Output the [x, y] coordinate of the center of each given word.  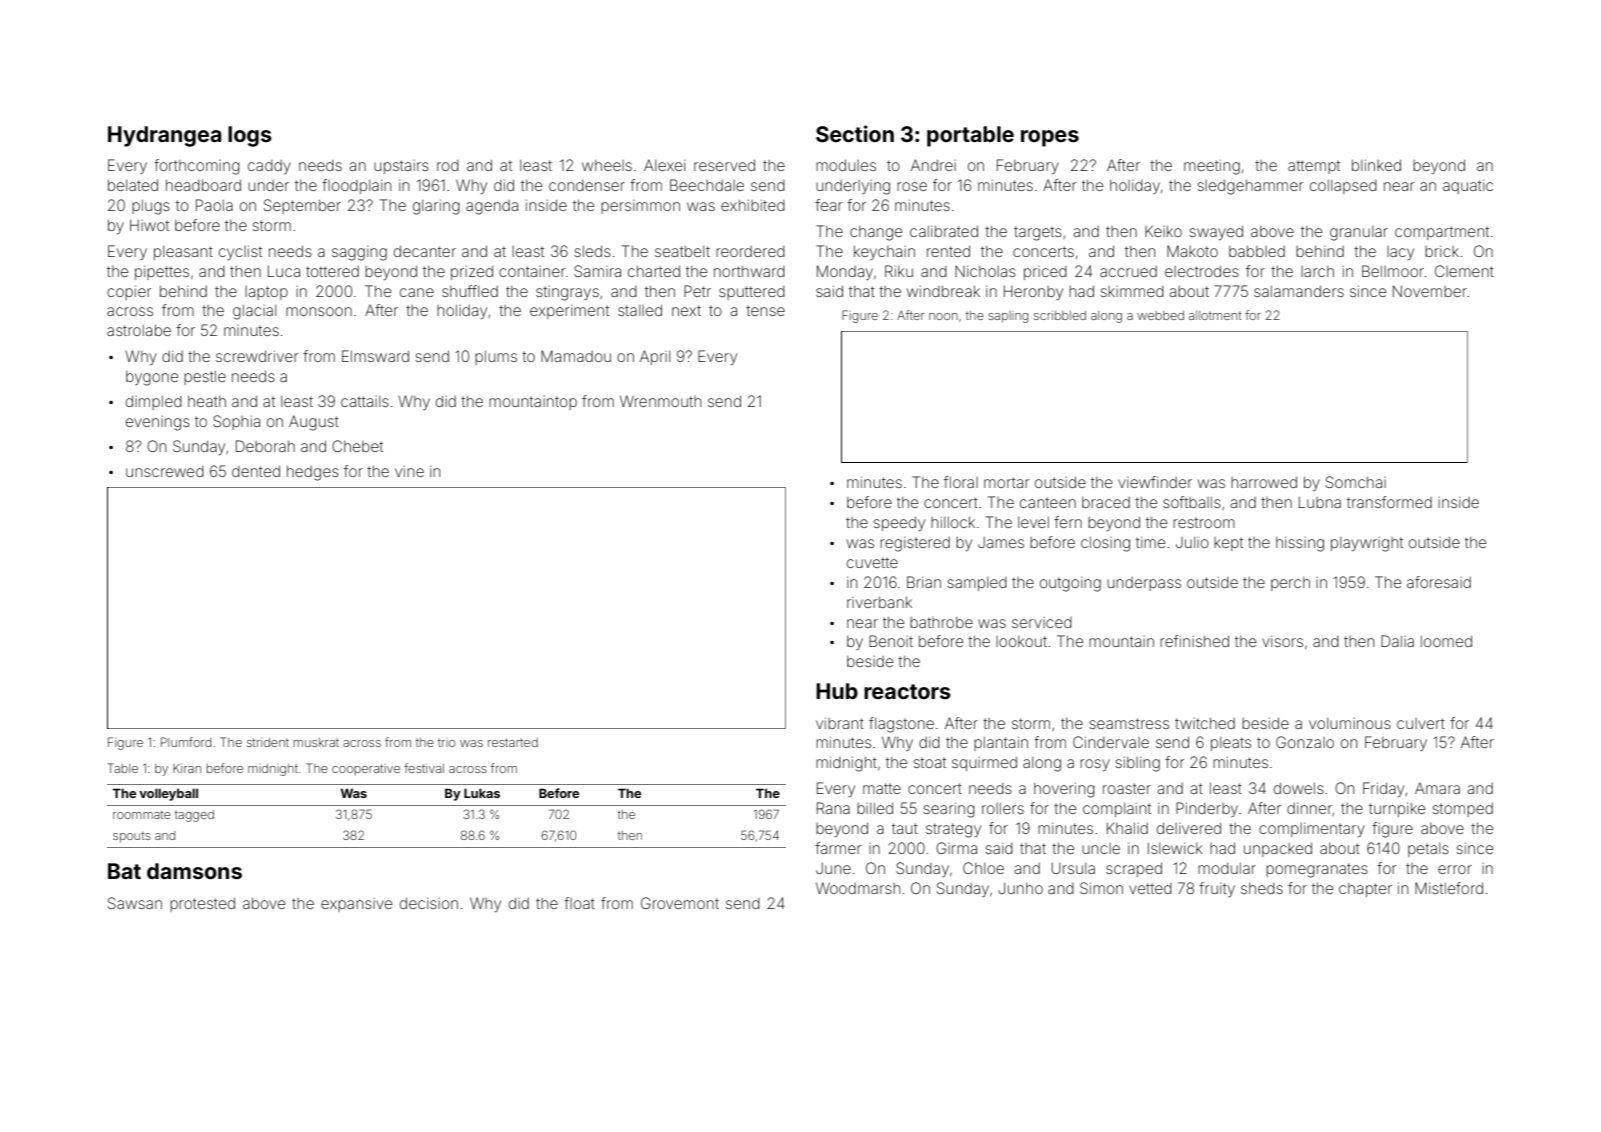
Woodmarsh [858, 888]
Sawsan [135, 903]
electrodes [1202, 271]
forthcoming [197, 167]
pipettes [162, 273]
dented [256, 471]
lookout [1021, 641]
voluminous [1350, 723]
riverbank [879, 602]
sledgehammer [1250, 187]
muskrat [316, 742]
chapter [1365, 890]
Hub [837, 691]
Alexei [664, 165]
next [686, 310]
